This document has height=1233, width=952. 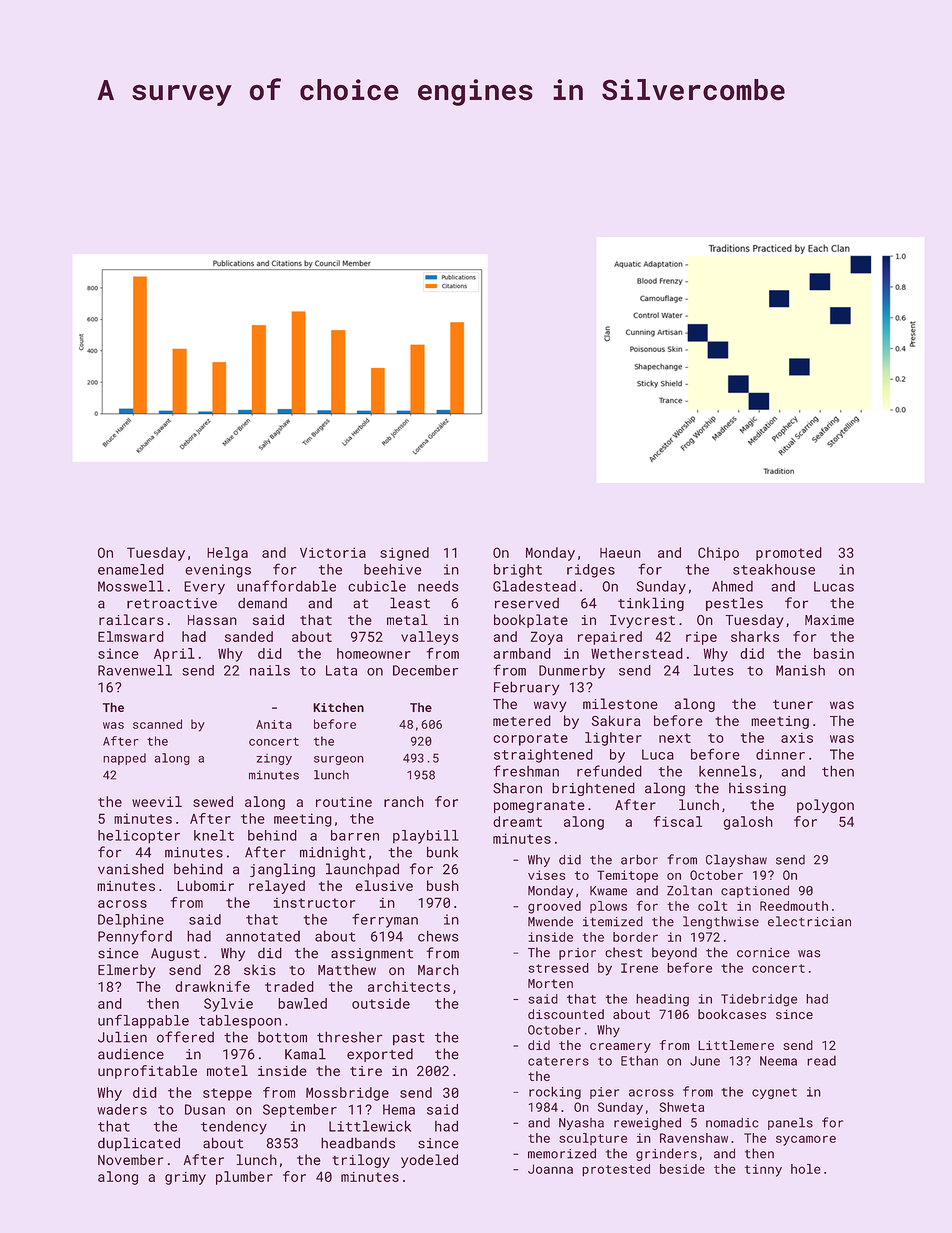 I want to click on Hema, so click(x=399, y=1109).
